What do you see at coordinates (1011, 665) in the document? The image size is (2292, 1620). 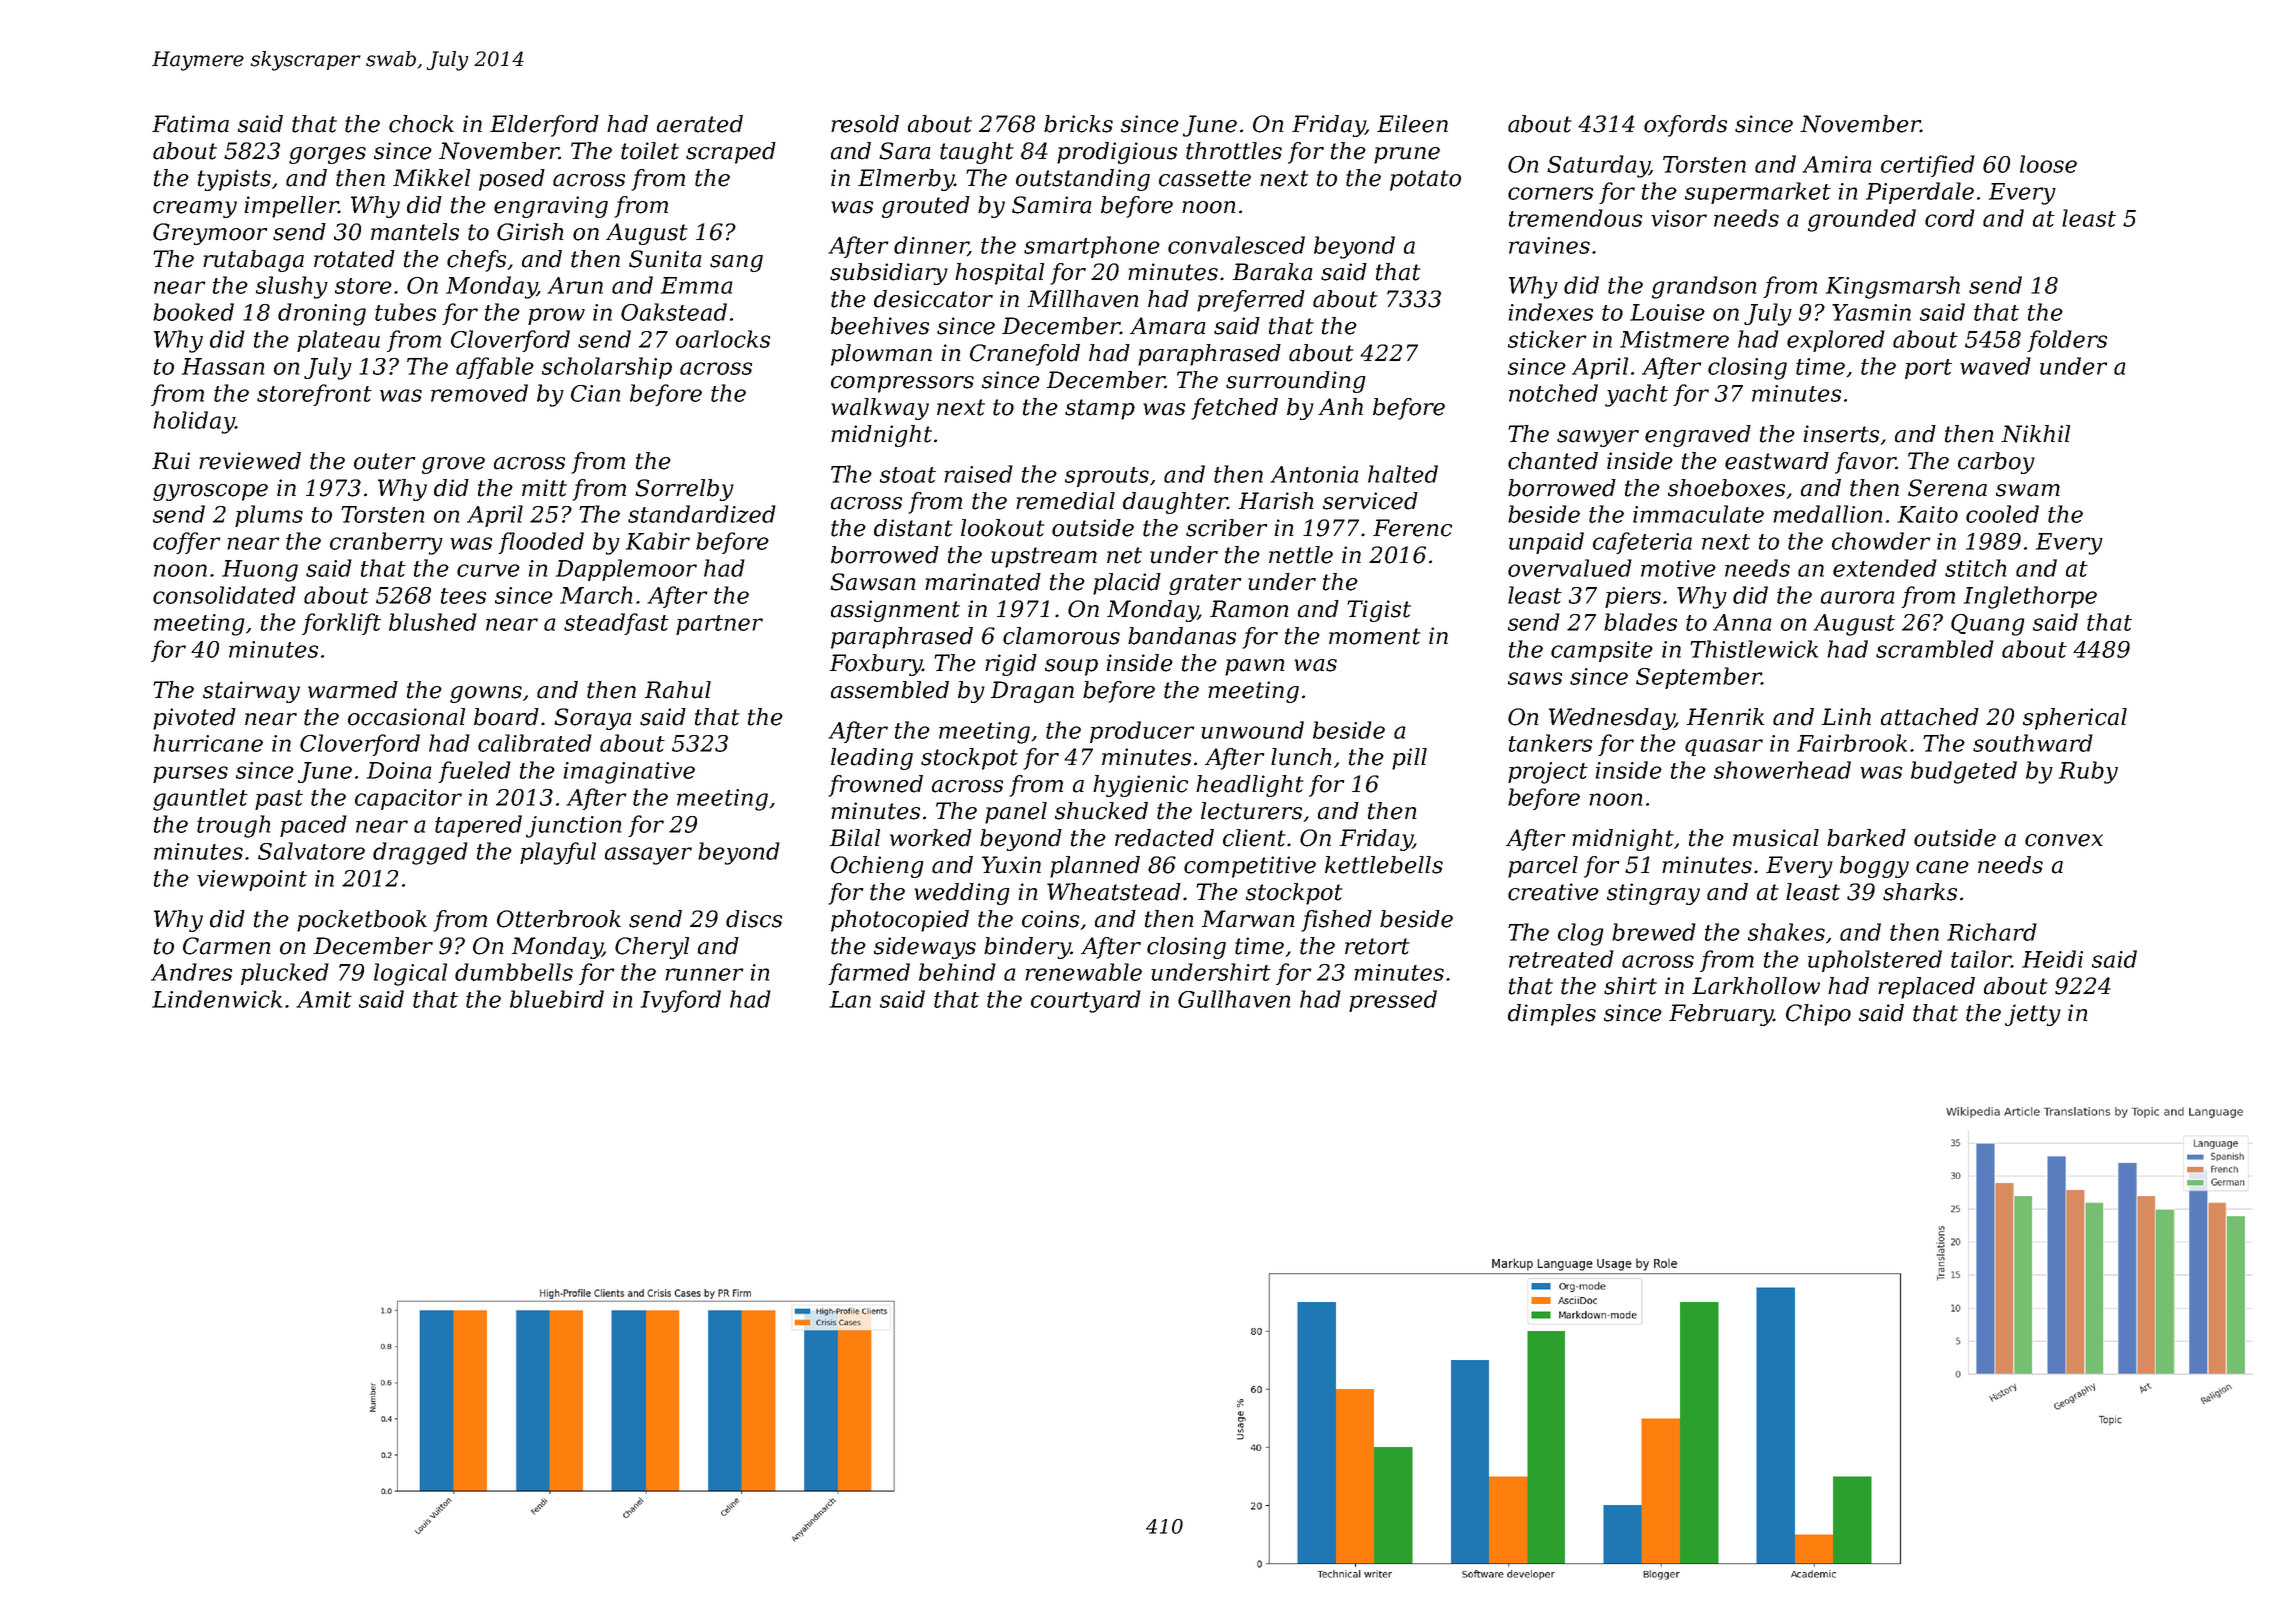 I see `rigid` at bounding box center [1011, 665].
